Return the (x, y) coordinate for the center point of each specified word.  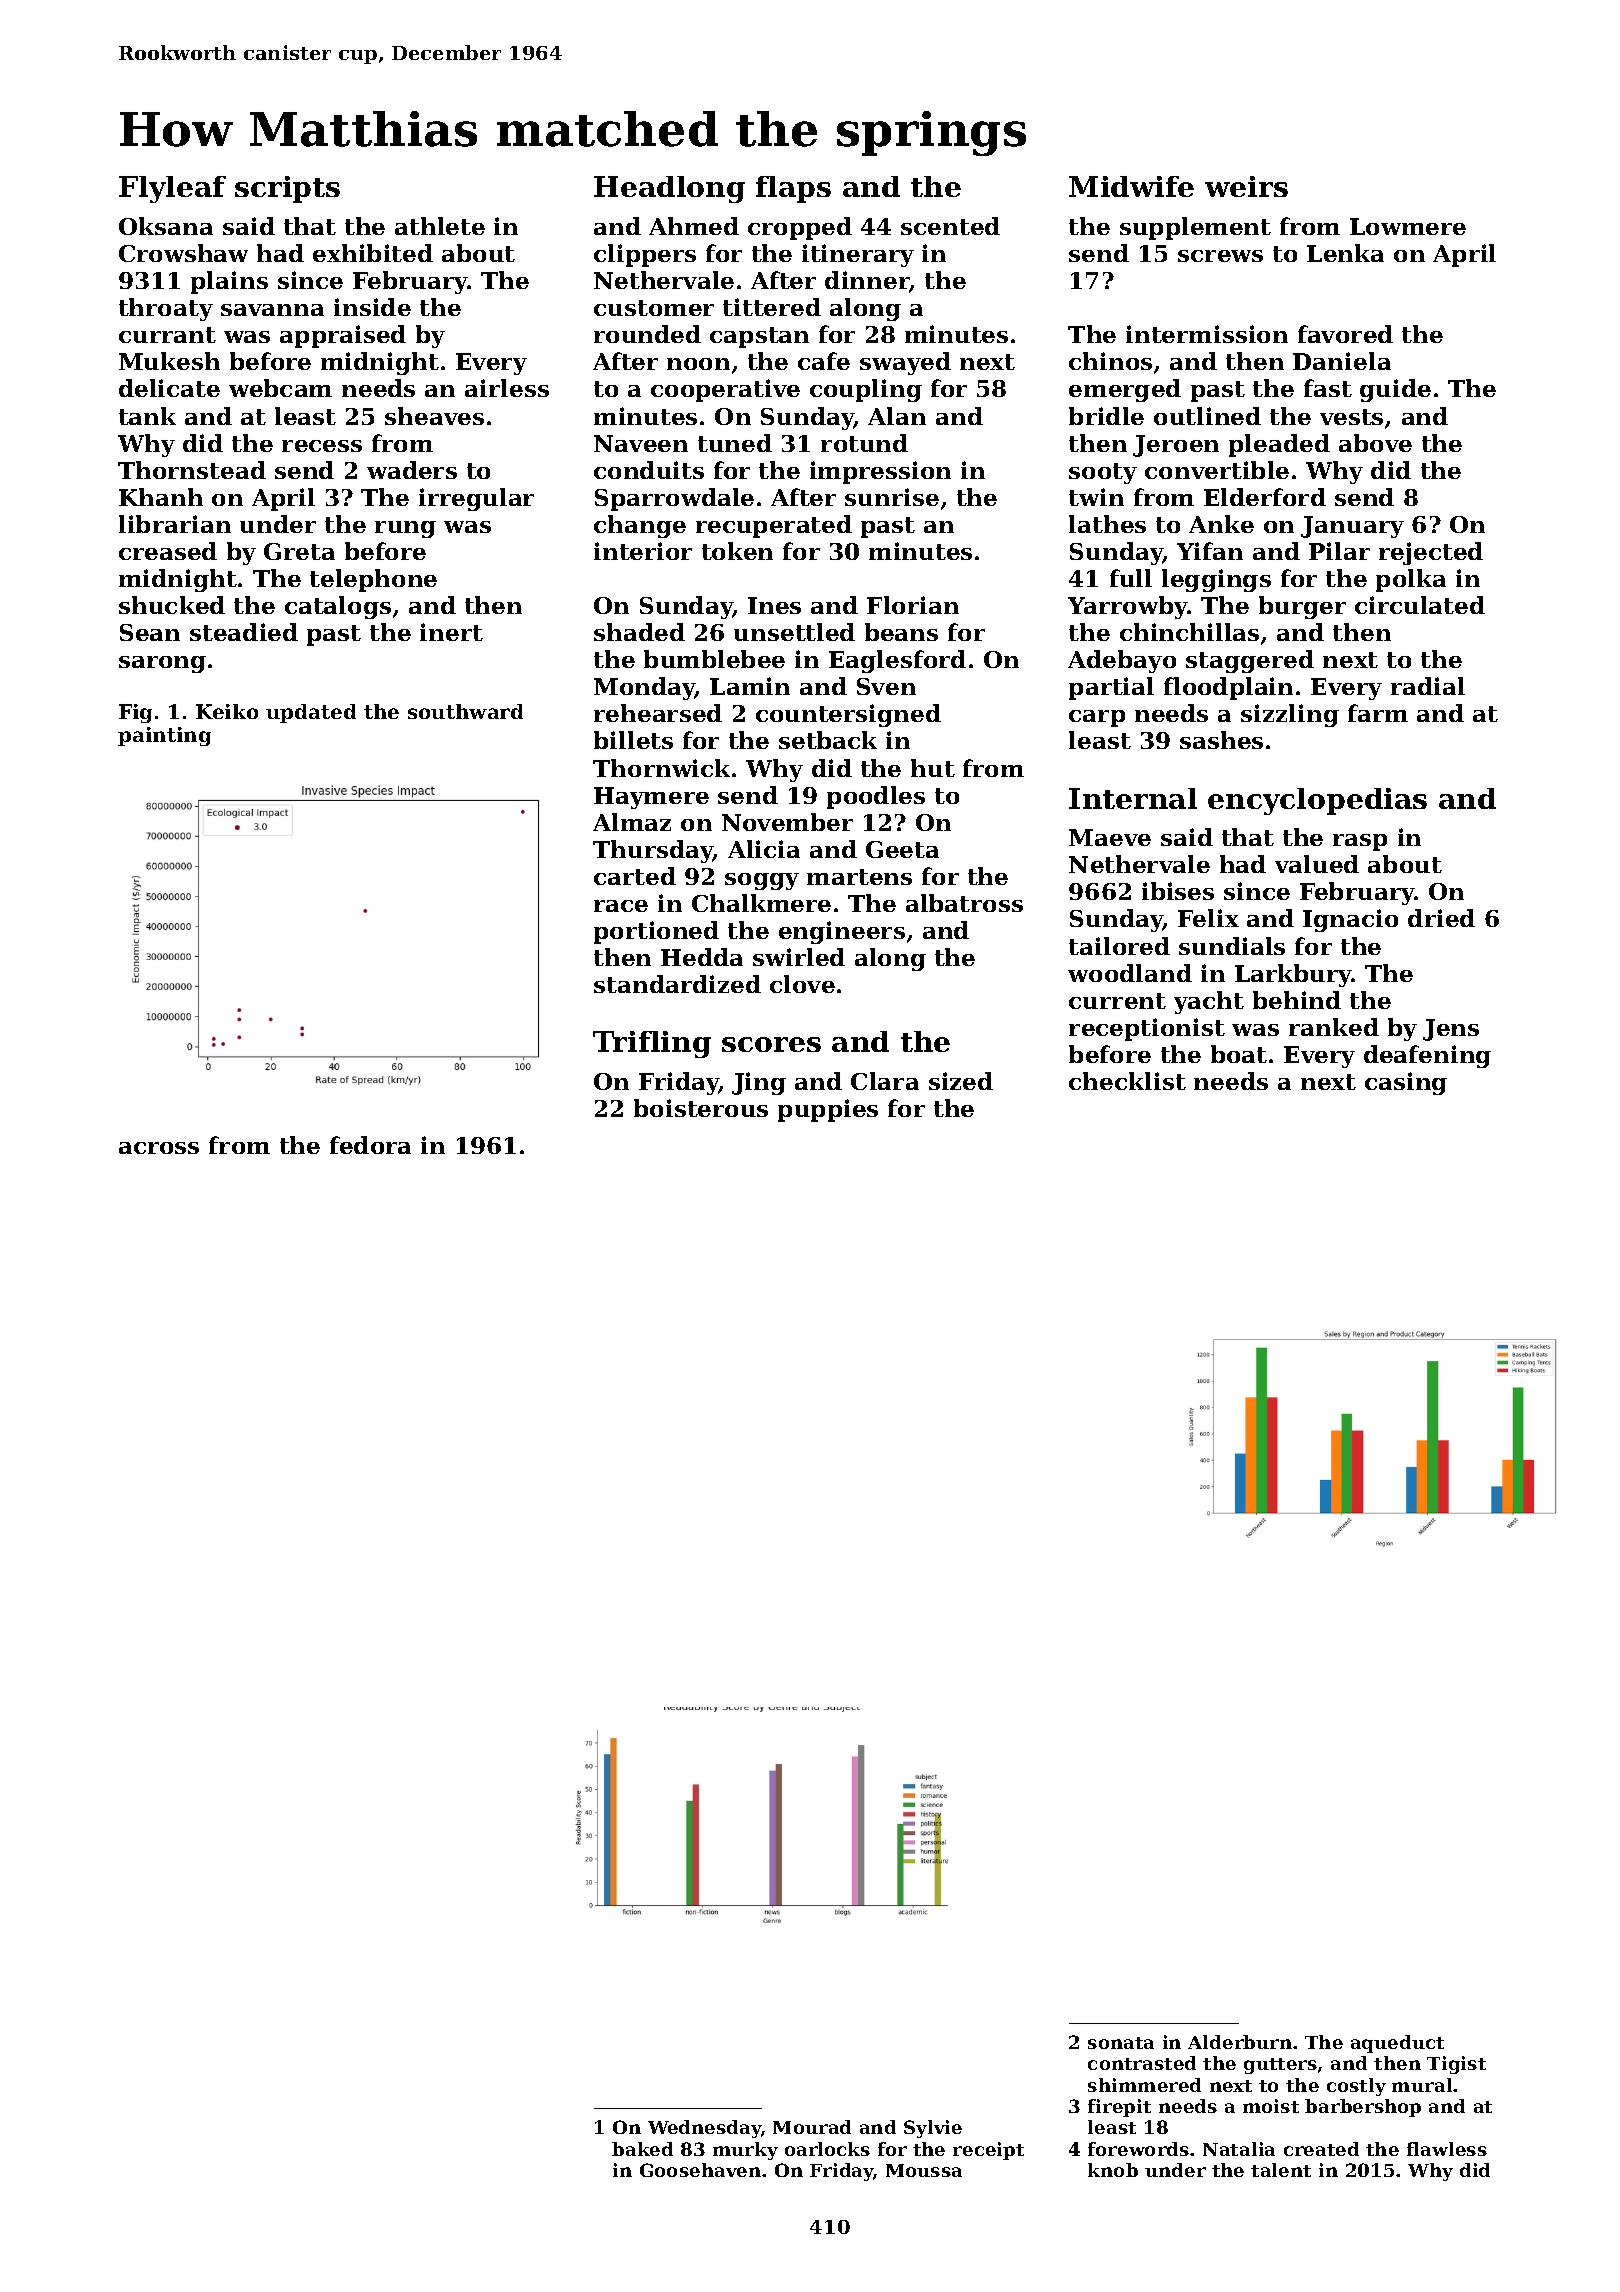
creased (168, 551)
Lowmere (1408, 226)
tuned (735, 443)
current (1117, 1001)
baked (642, 2149)
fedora (370, 1145)
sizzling (1290, 715)
